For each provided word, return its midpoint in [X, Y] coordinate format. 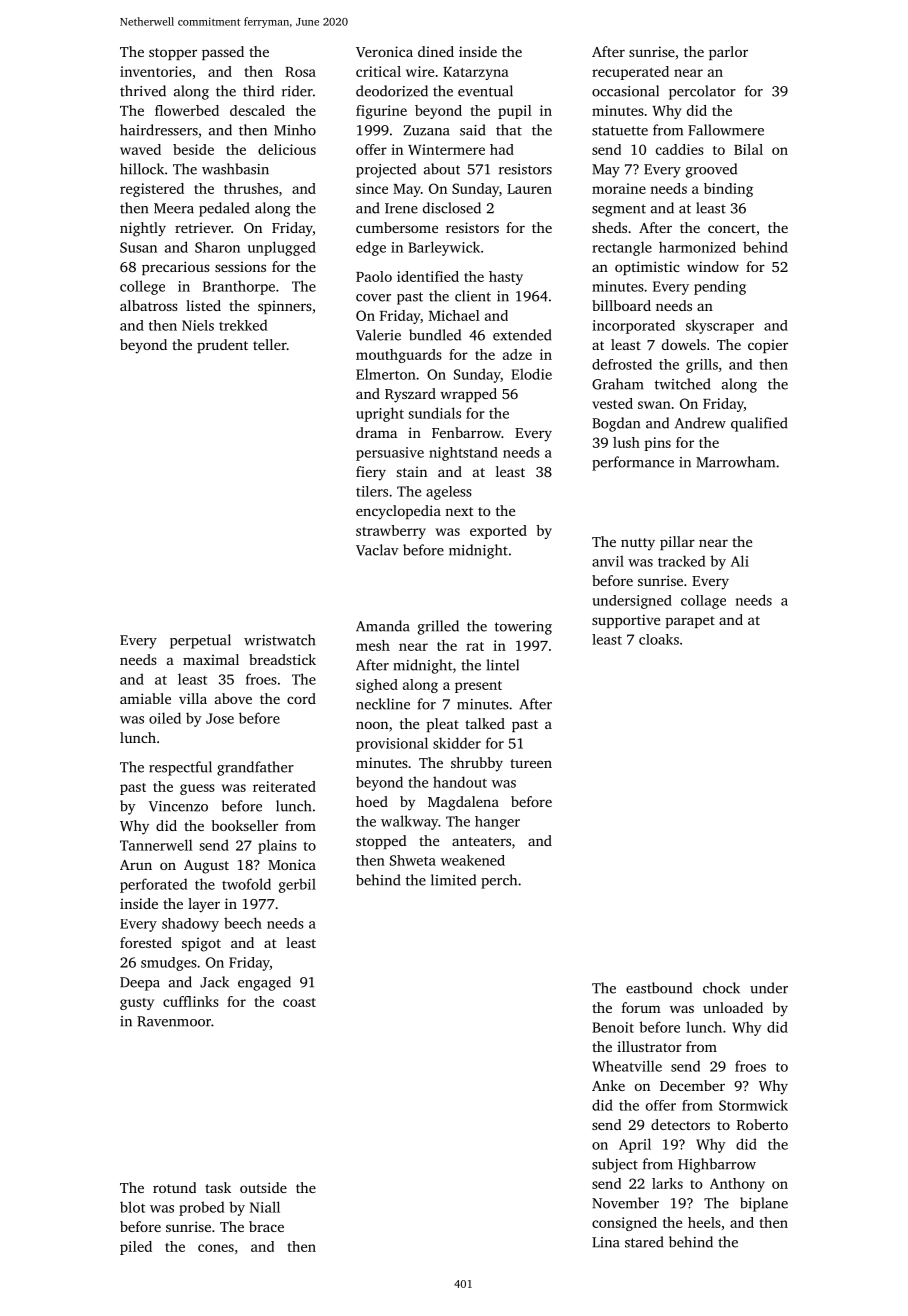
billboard [621, 305]
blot [132, 1207]
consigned [624, 1224]
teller [270, 344]
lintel [502, 665]
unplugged [282, 248]
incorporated [633, 327]
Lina [606, 1242]
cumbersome [397, 227]
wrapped [468, 395]
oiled [165, 718]
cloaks [659, 639]
